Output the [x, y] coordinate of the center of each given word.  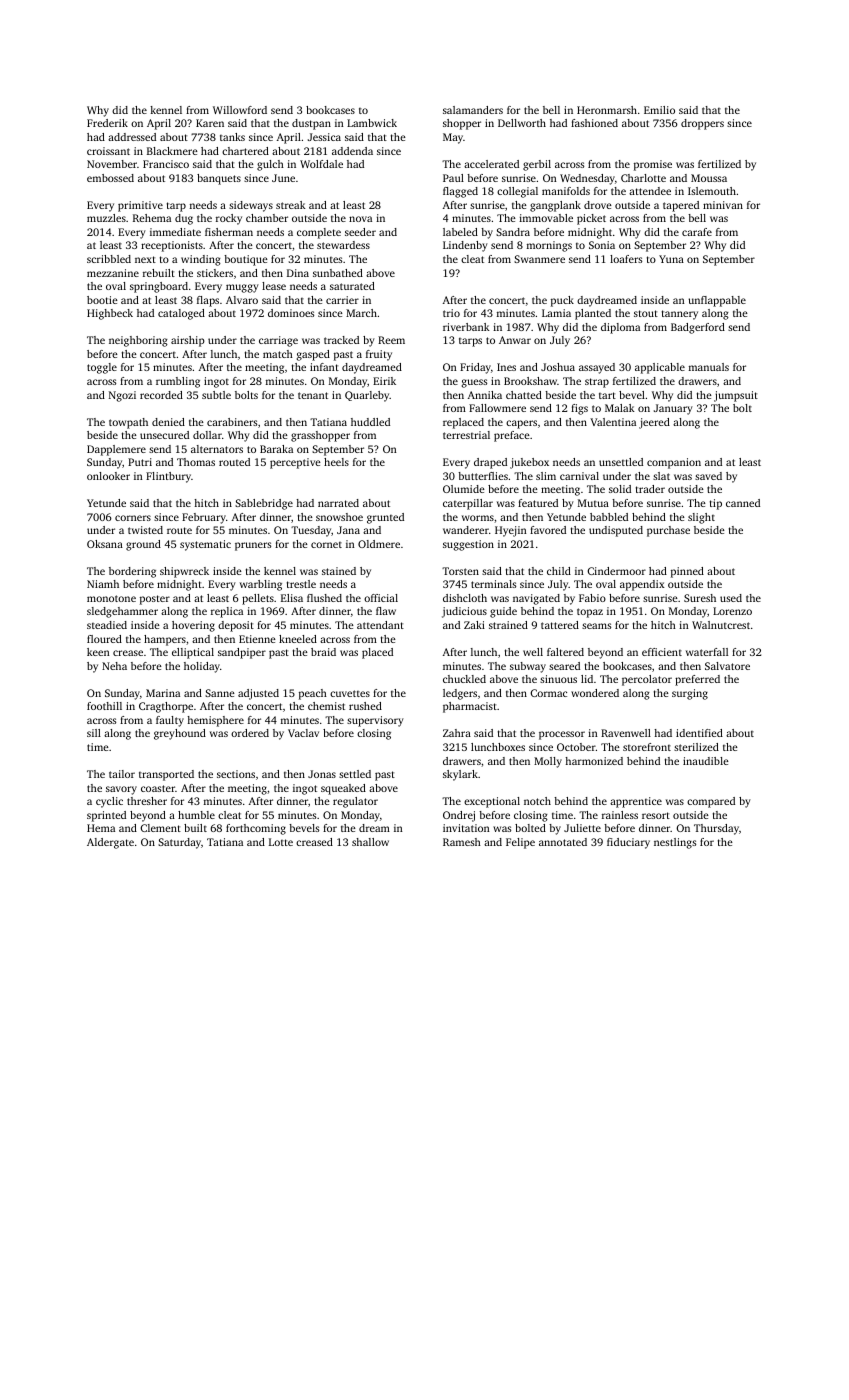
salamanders [473, 110]
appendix [642, 585]
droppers [702, 124]
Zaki [474, 625]
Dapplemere [116, 450]
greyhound [180, 734]
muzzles [106, 218]
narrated [338, 503]
